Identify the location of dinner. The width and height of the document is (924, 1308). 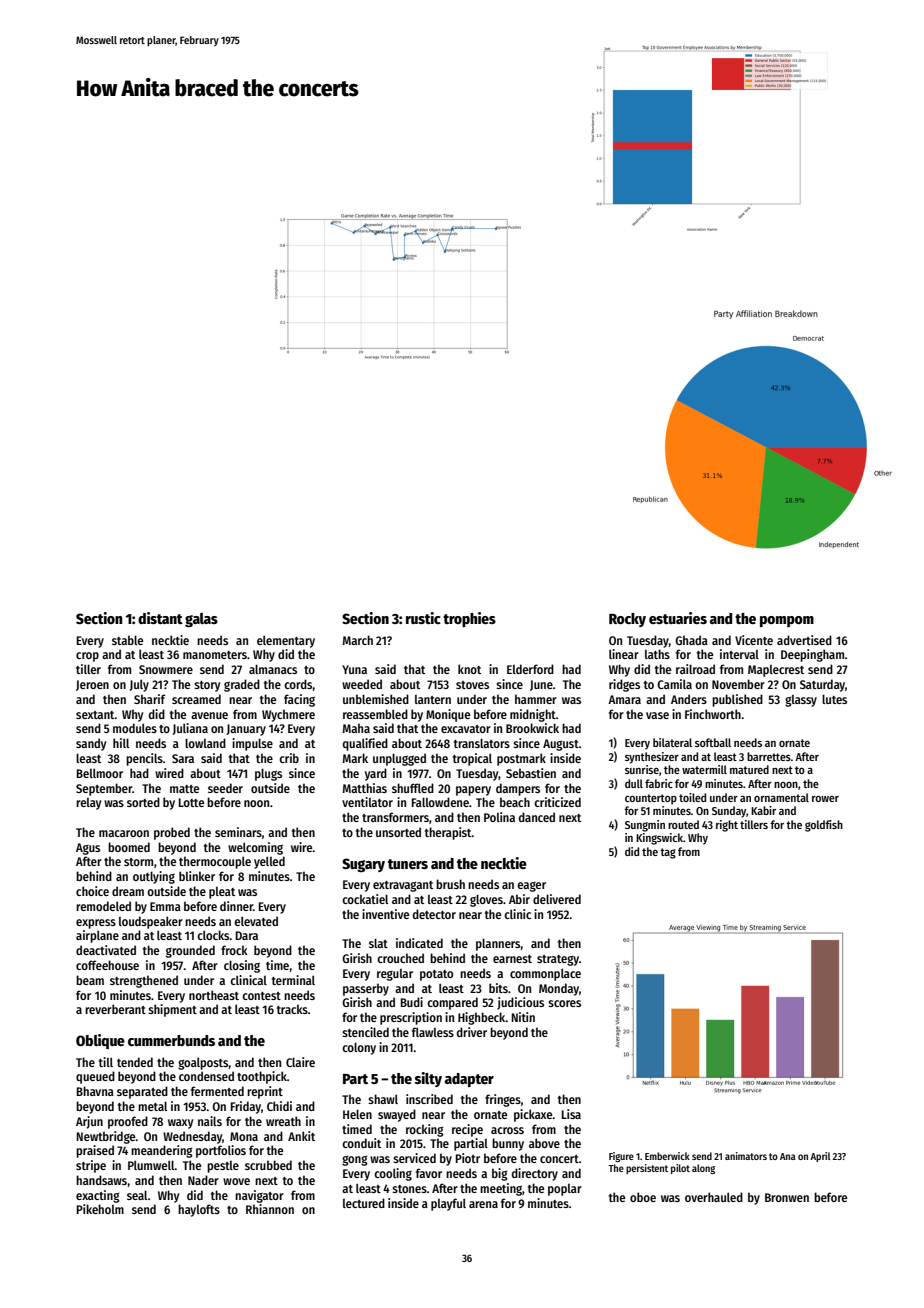
(236, 906).
